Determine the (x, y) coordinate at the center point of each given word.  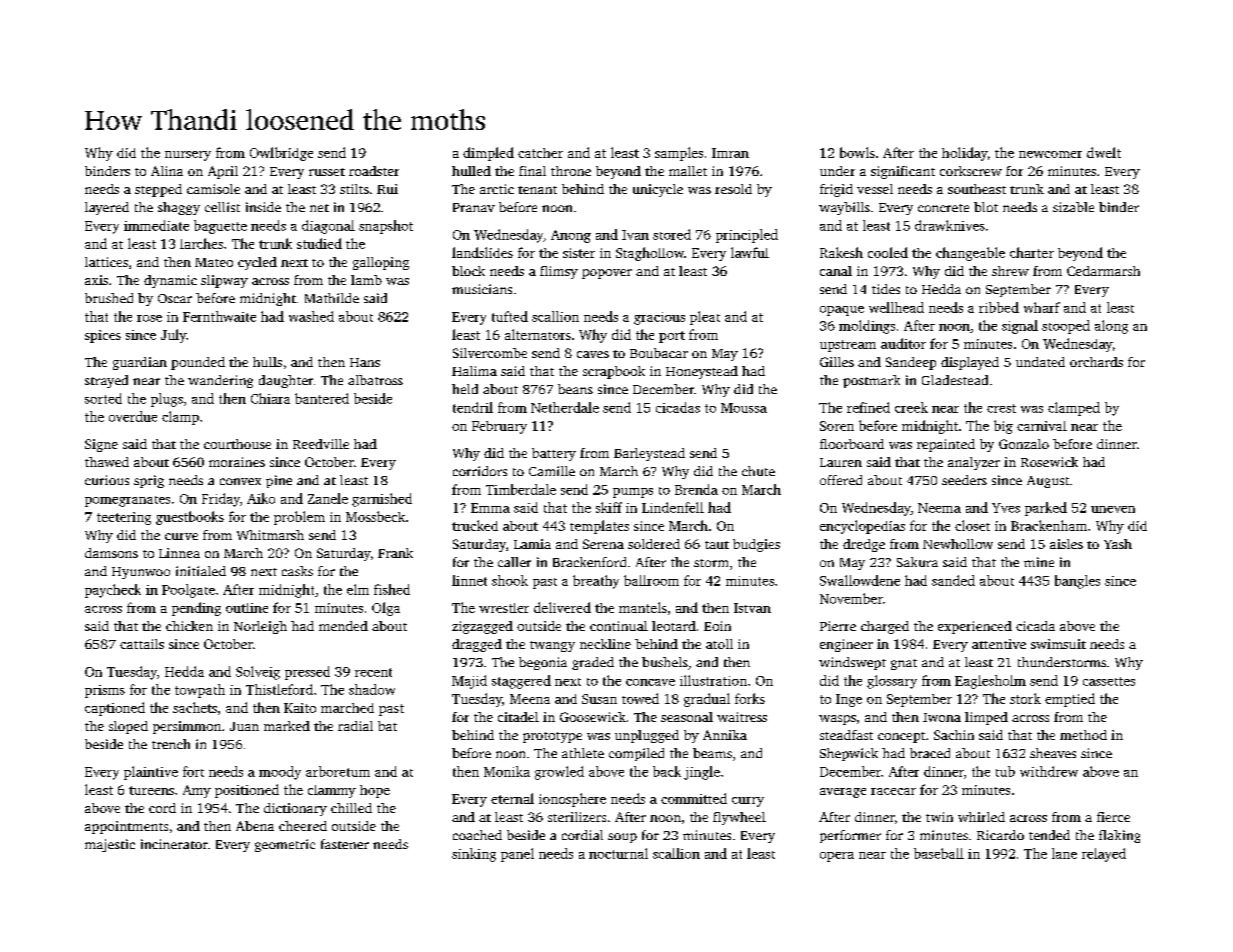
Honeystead (702, 372)
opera (837, 857)
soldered (654, 544)
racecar (893, 791)
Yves (1006, 508)
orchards (1096, 362)
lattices (106, 262)
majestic (110, 845)
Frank (395, 553)
